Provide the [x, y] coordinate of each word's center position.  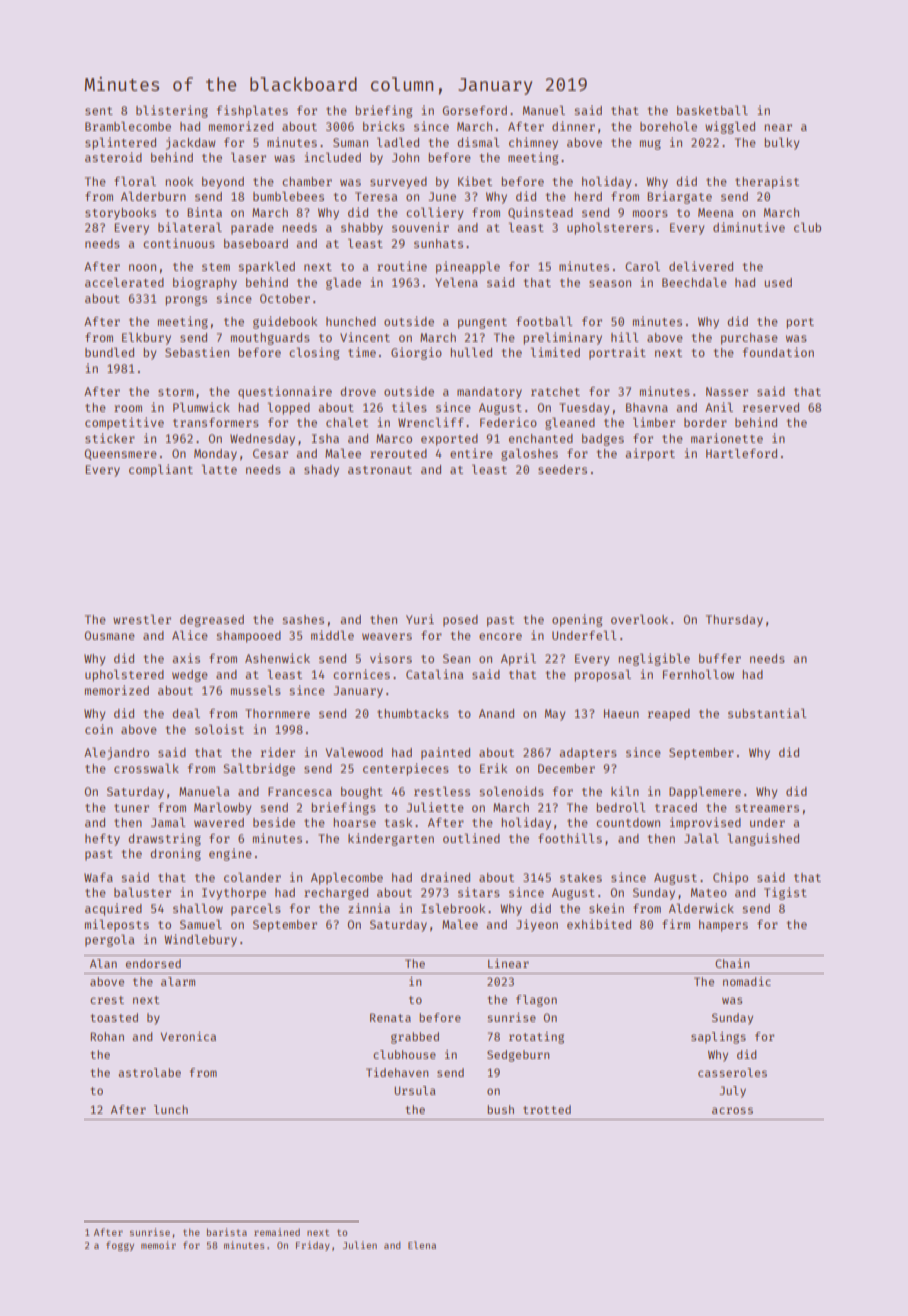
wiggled [730, 127]
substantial [767, 713]
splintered [120, 143]
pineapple [468, 267]
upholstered [124, 675]
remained [277, 1232]
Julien [360, 1245]
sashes [303, 619]
